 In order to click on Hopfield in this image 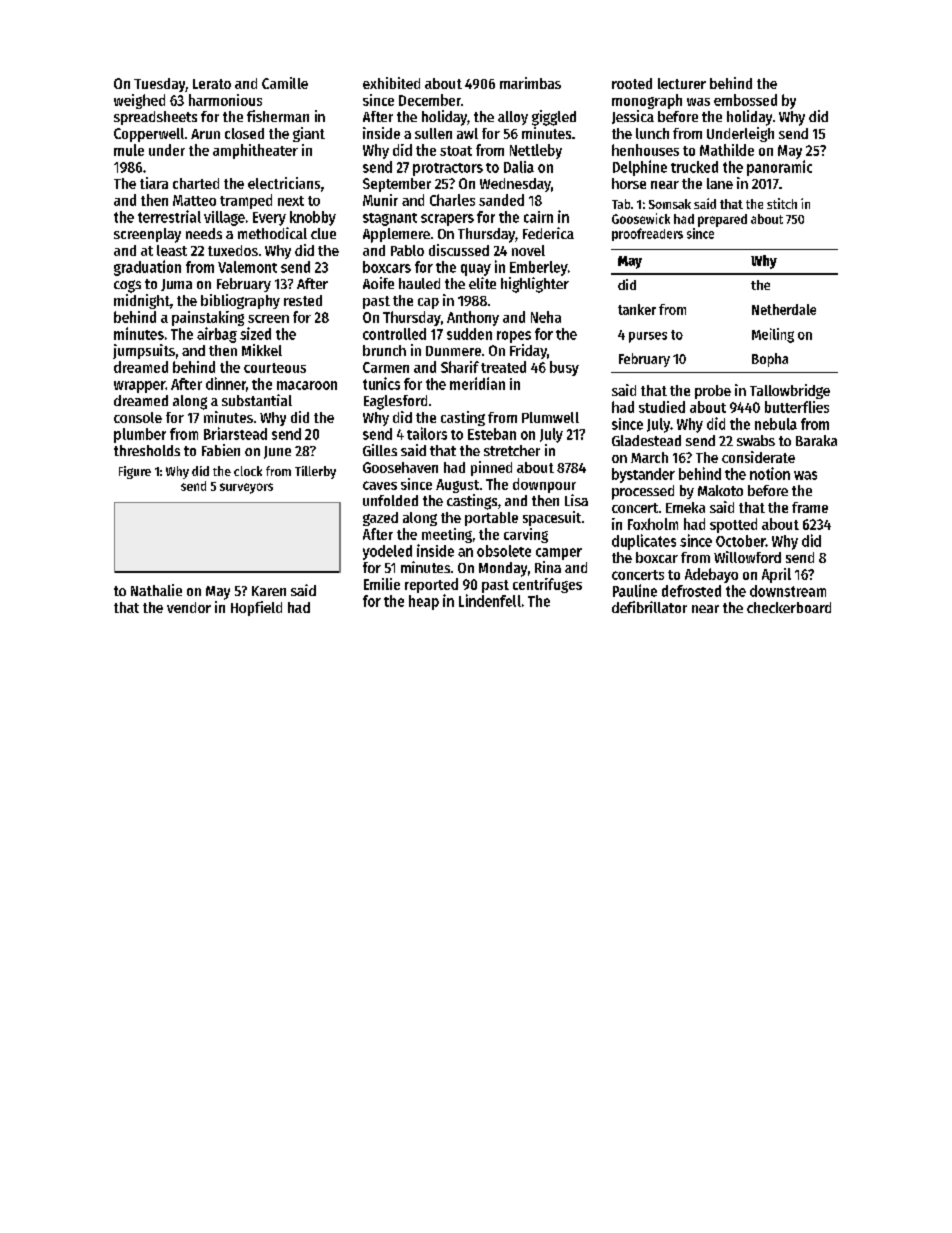, I will do `click(256, 608)`.
